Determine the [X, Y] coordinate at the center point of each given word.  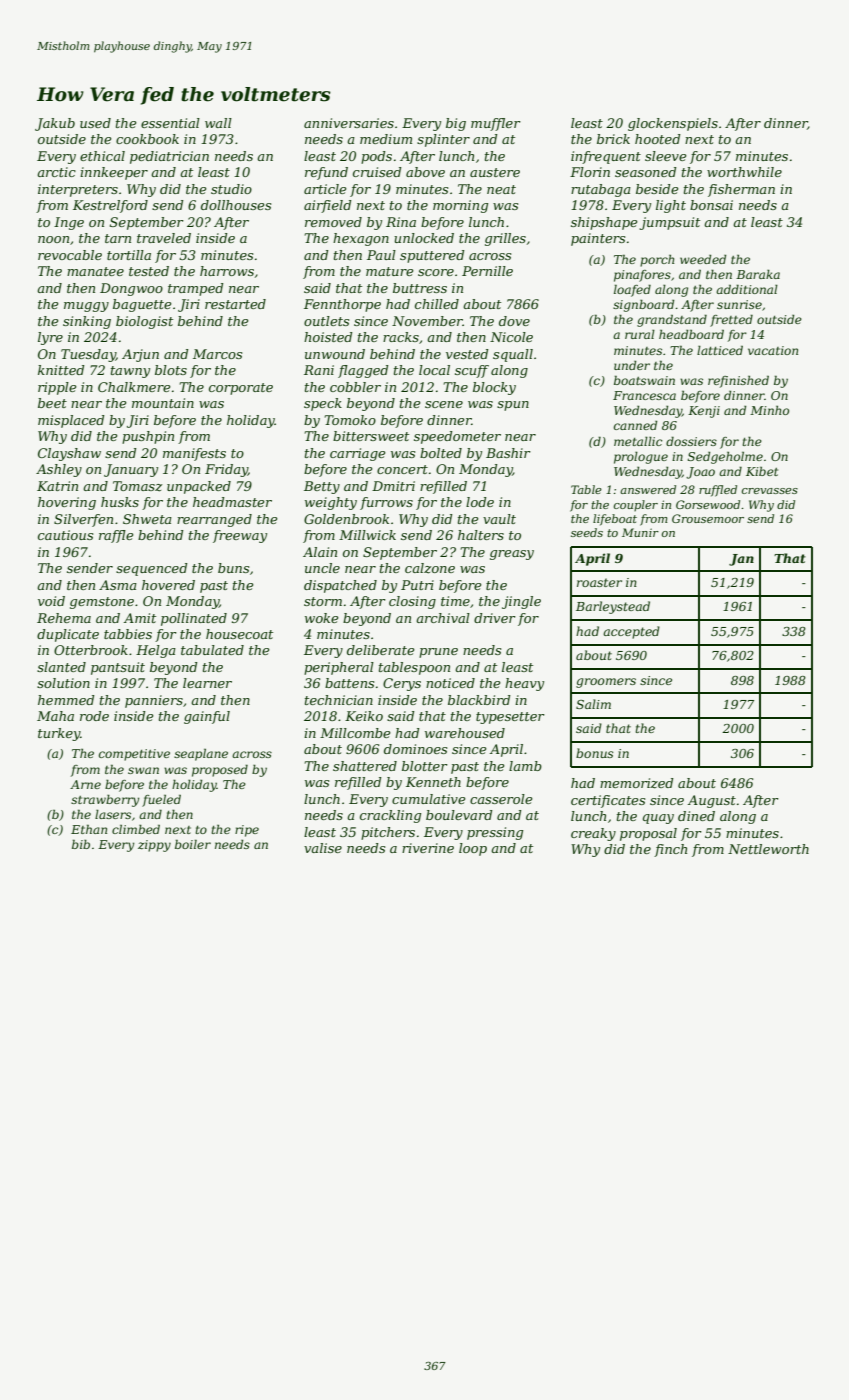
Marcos [217, 354]
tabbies [128, 634]
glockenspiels [673, 124]
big [456, 124]
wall [218, 123]
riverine [428, 848]
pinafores [642, 276]
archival [443, 618]
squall [513, 355]
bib [81, 844]
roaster [599, 582]
